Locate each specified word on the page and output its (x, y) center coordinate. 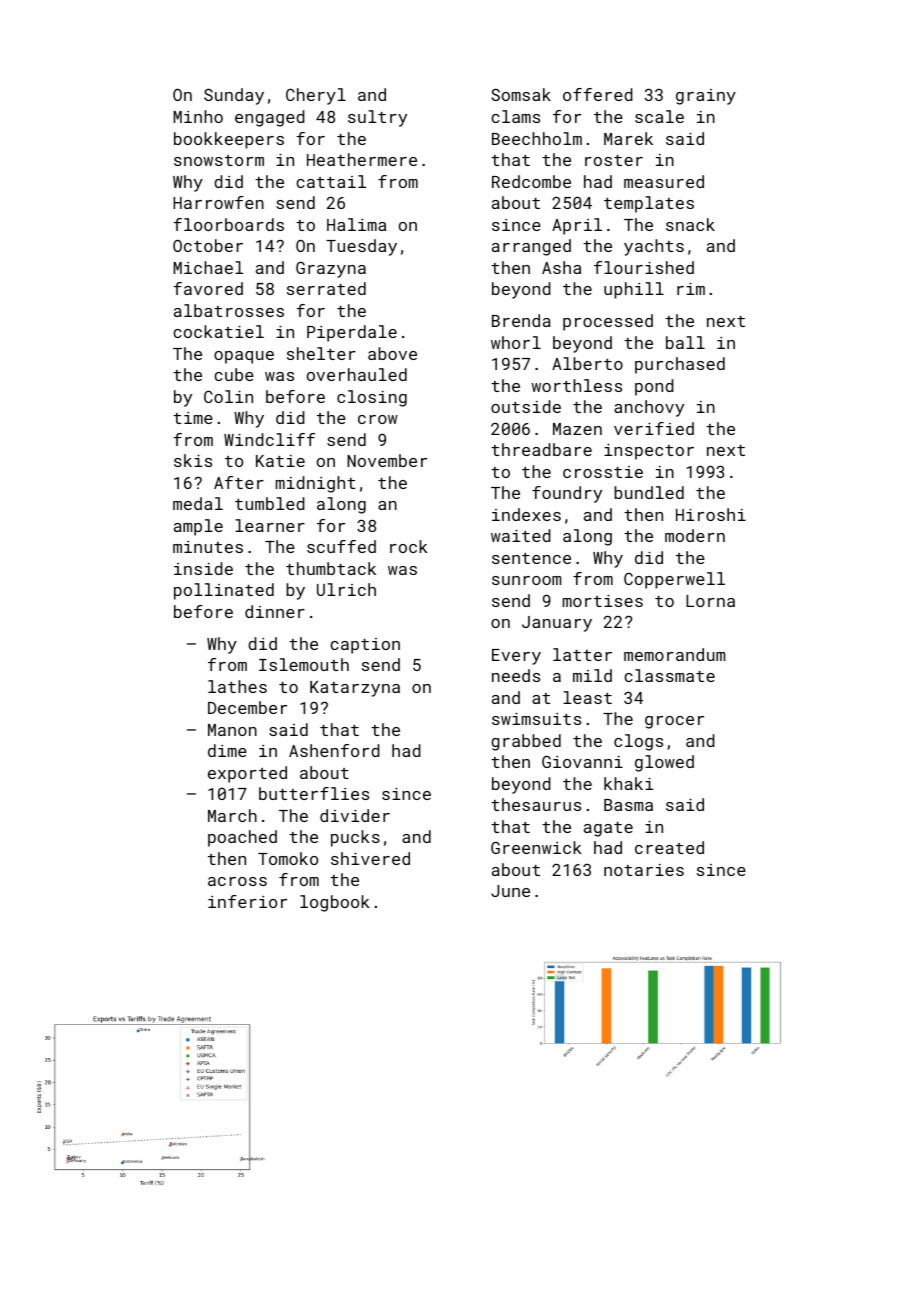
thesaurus (536, 804)
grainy (706, 97)
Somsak (521, 94)
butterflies (314, 793)
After (239, 482)
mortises (603, 601)
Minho (198, 116)
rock (409, 546)
